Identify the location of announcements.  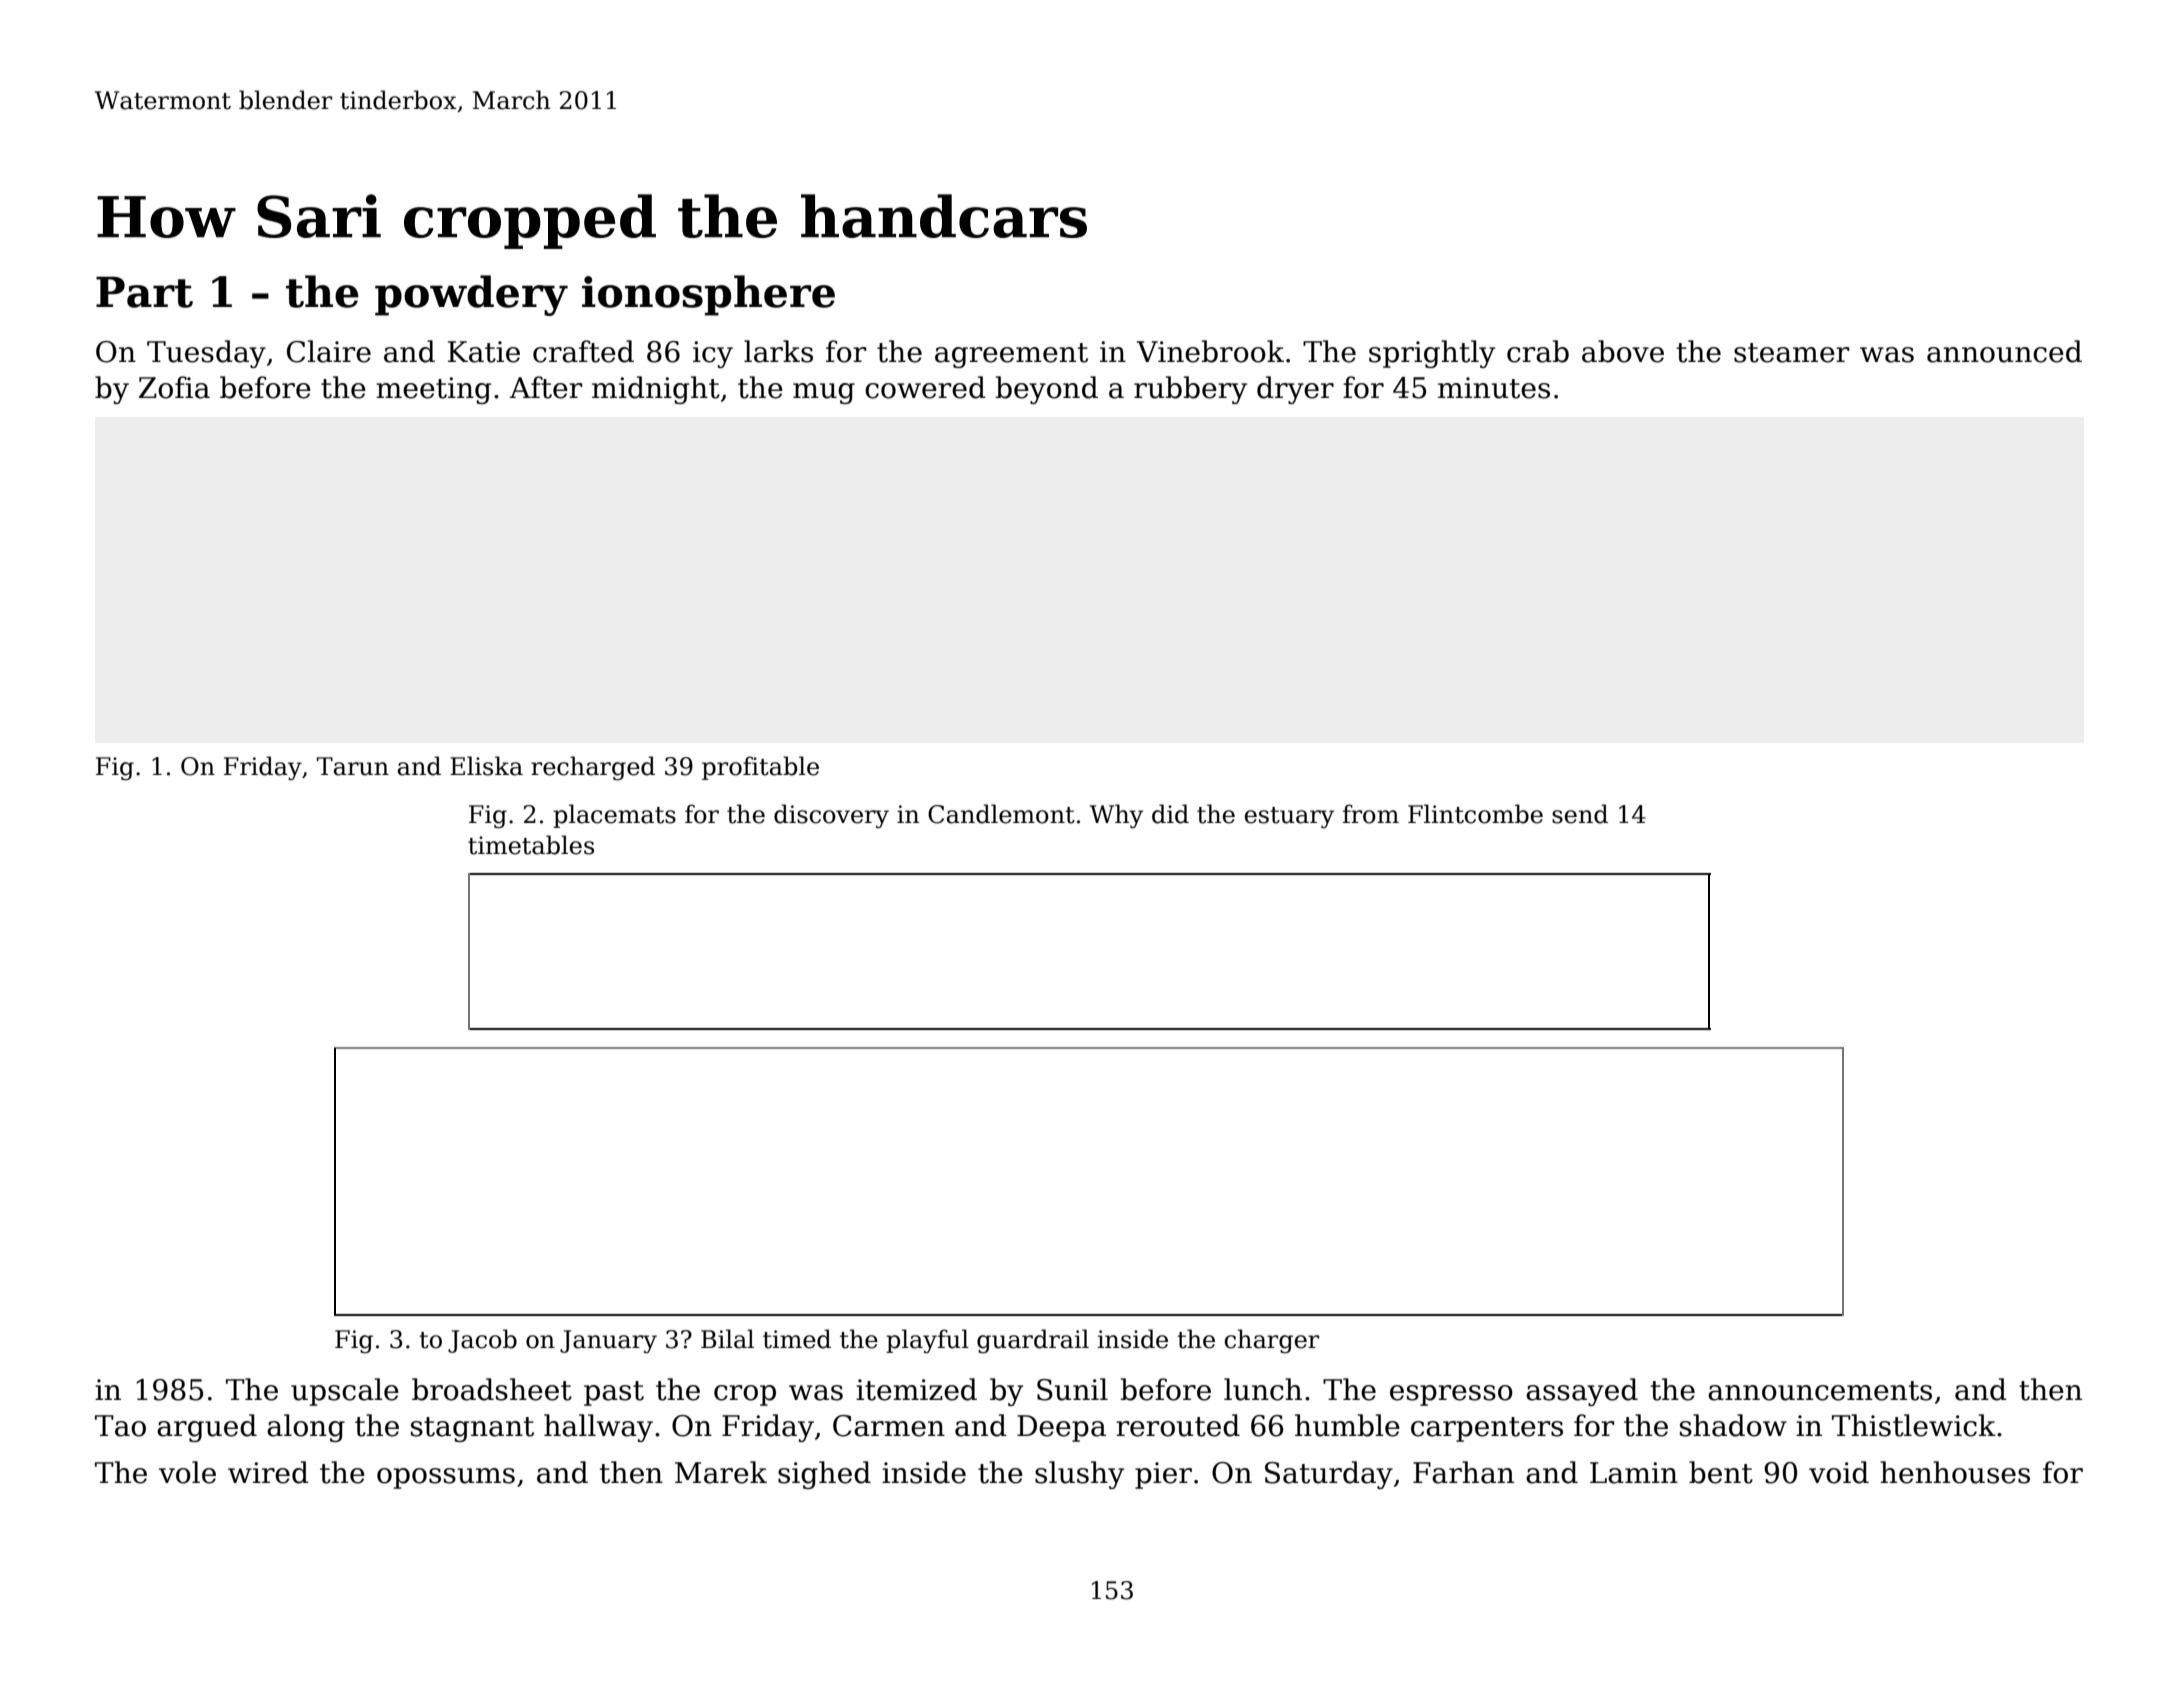
(1820, 1391).
